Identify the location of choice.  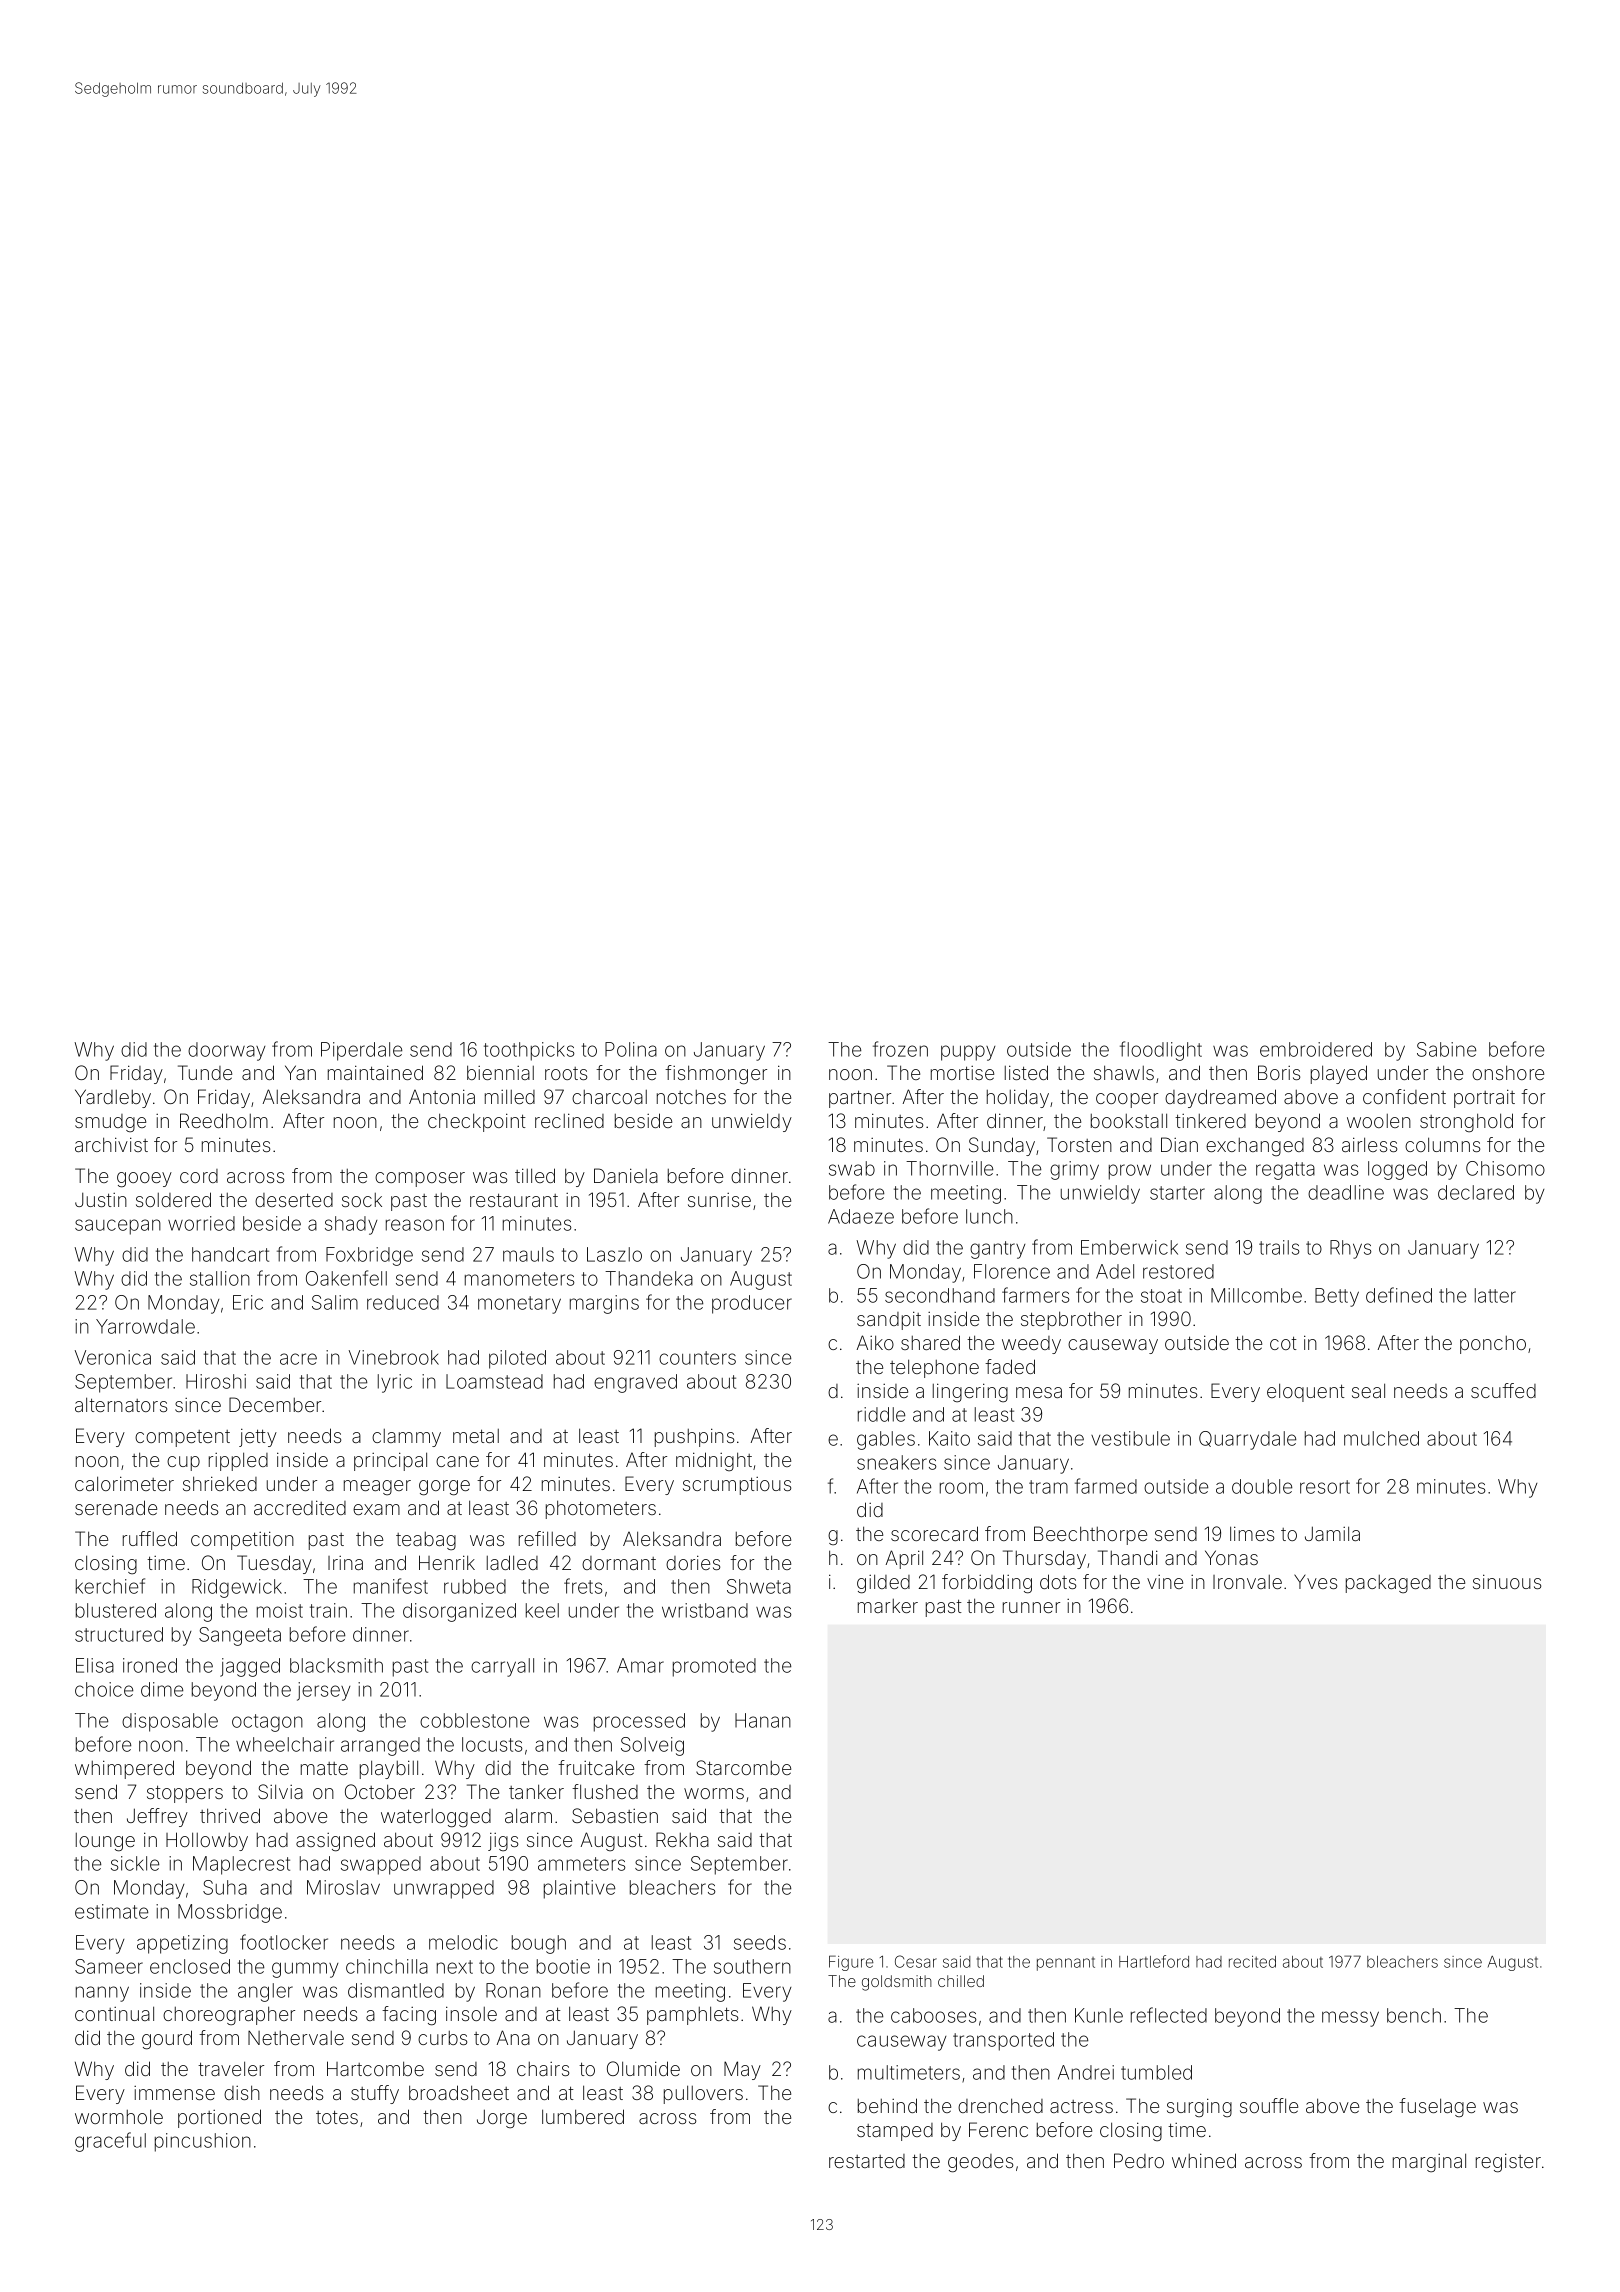
(104, 1689).
